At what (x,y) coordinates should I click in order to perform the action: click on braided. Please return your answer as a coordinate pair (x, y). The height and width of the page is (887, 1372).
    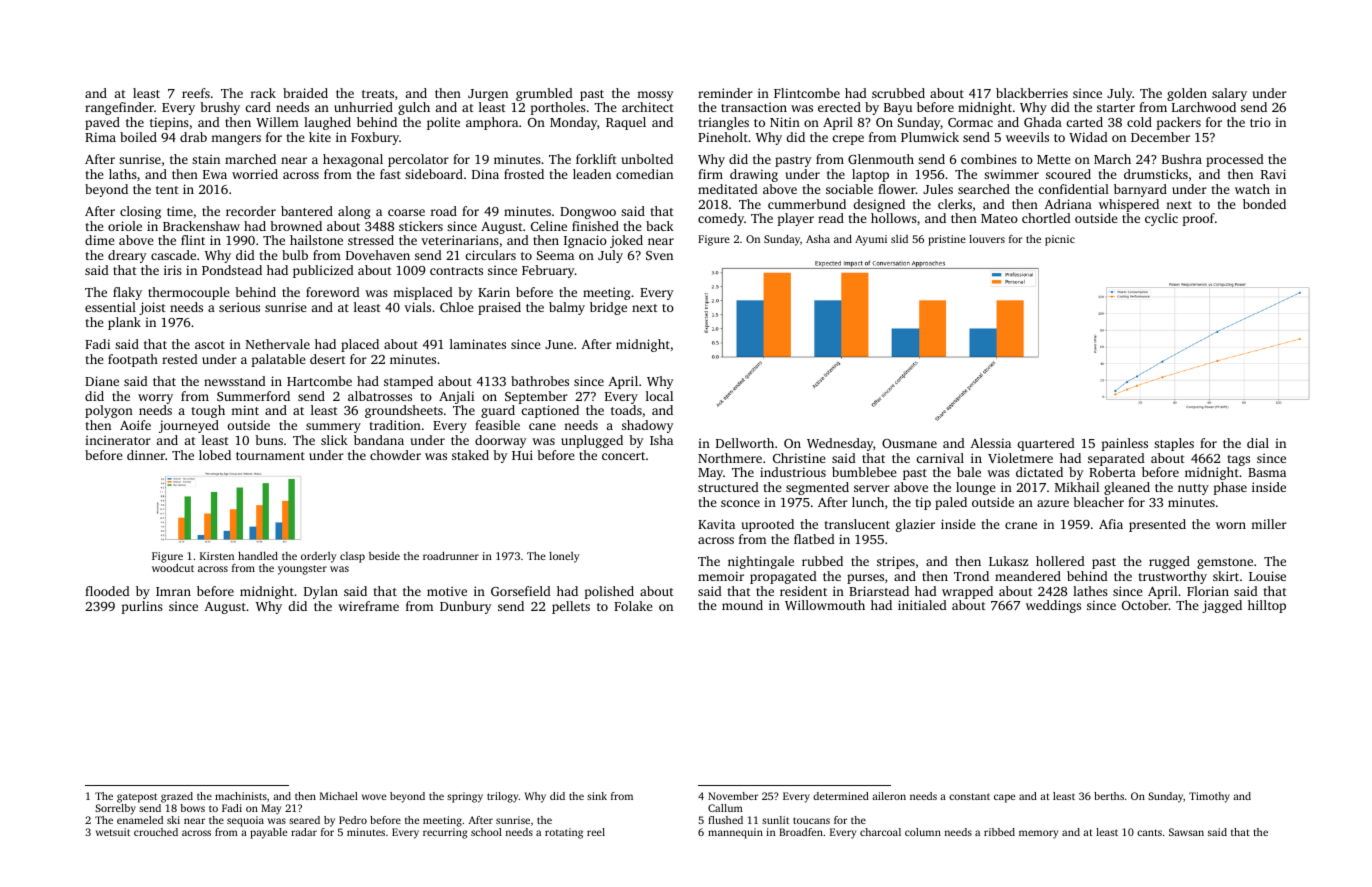
    Looking at the image, I should click on (305, 93).
